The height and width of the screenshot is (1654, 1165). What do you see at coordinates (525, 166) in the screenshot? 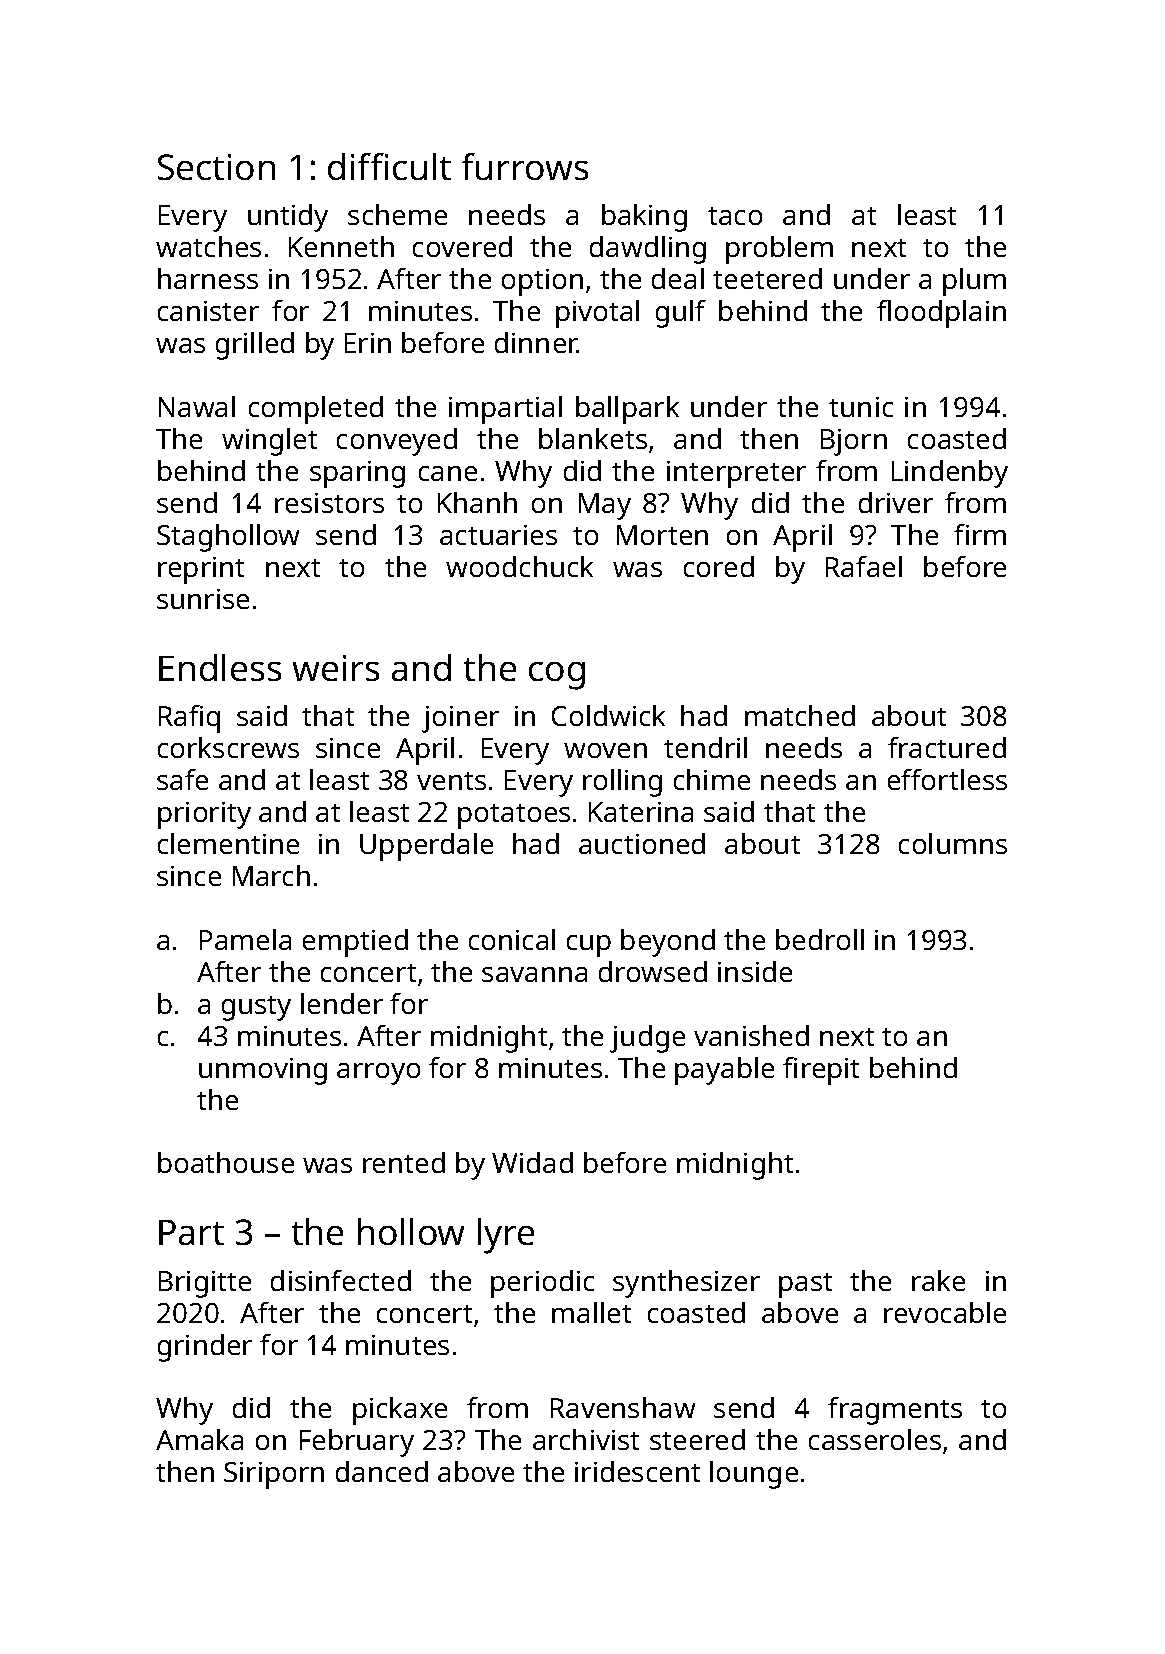
I see `furrows` at bounding box center [525, 166].
